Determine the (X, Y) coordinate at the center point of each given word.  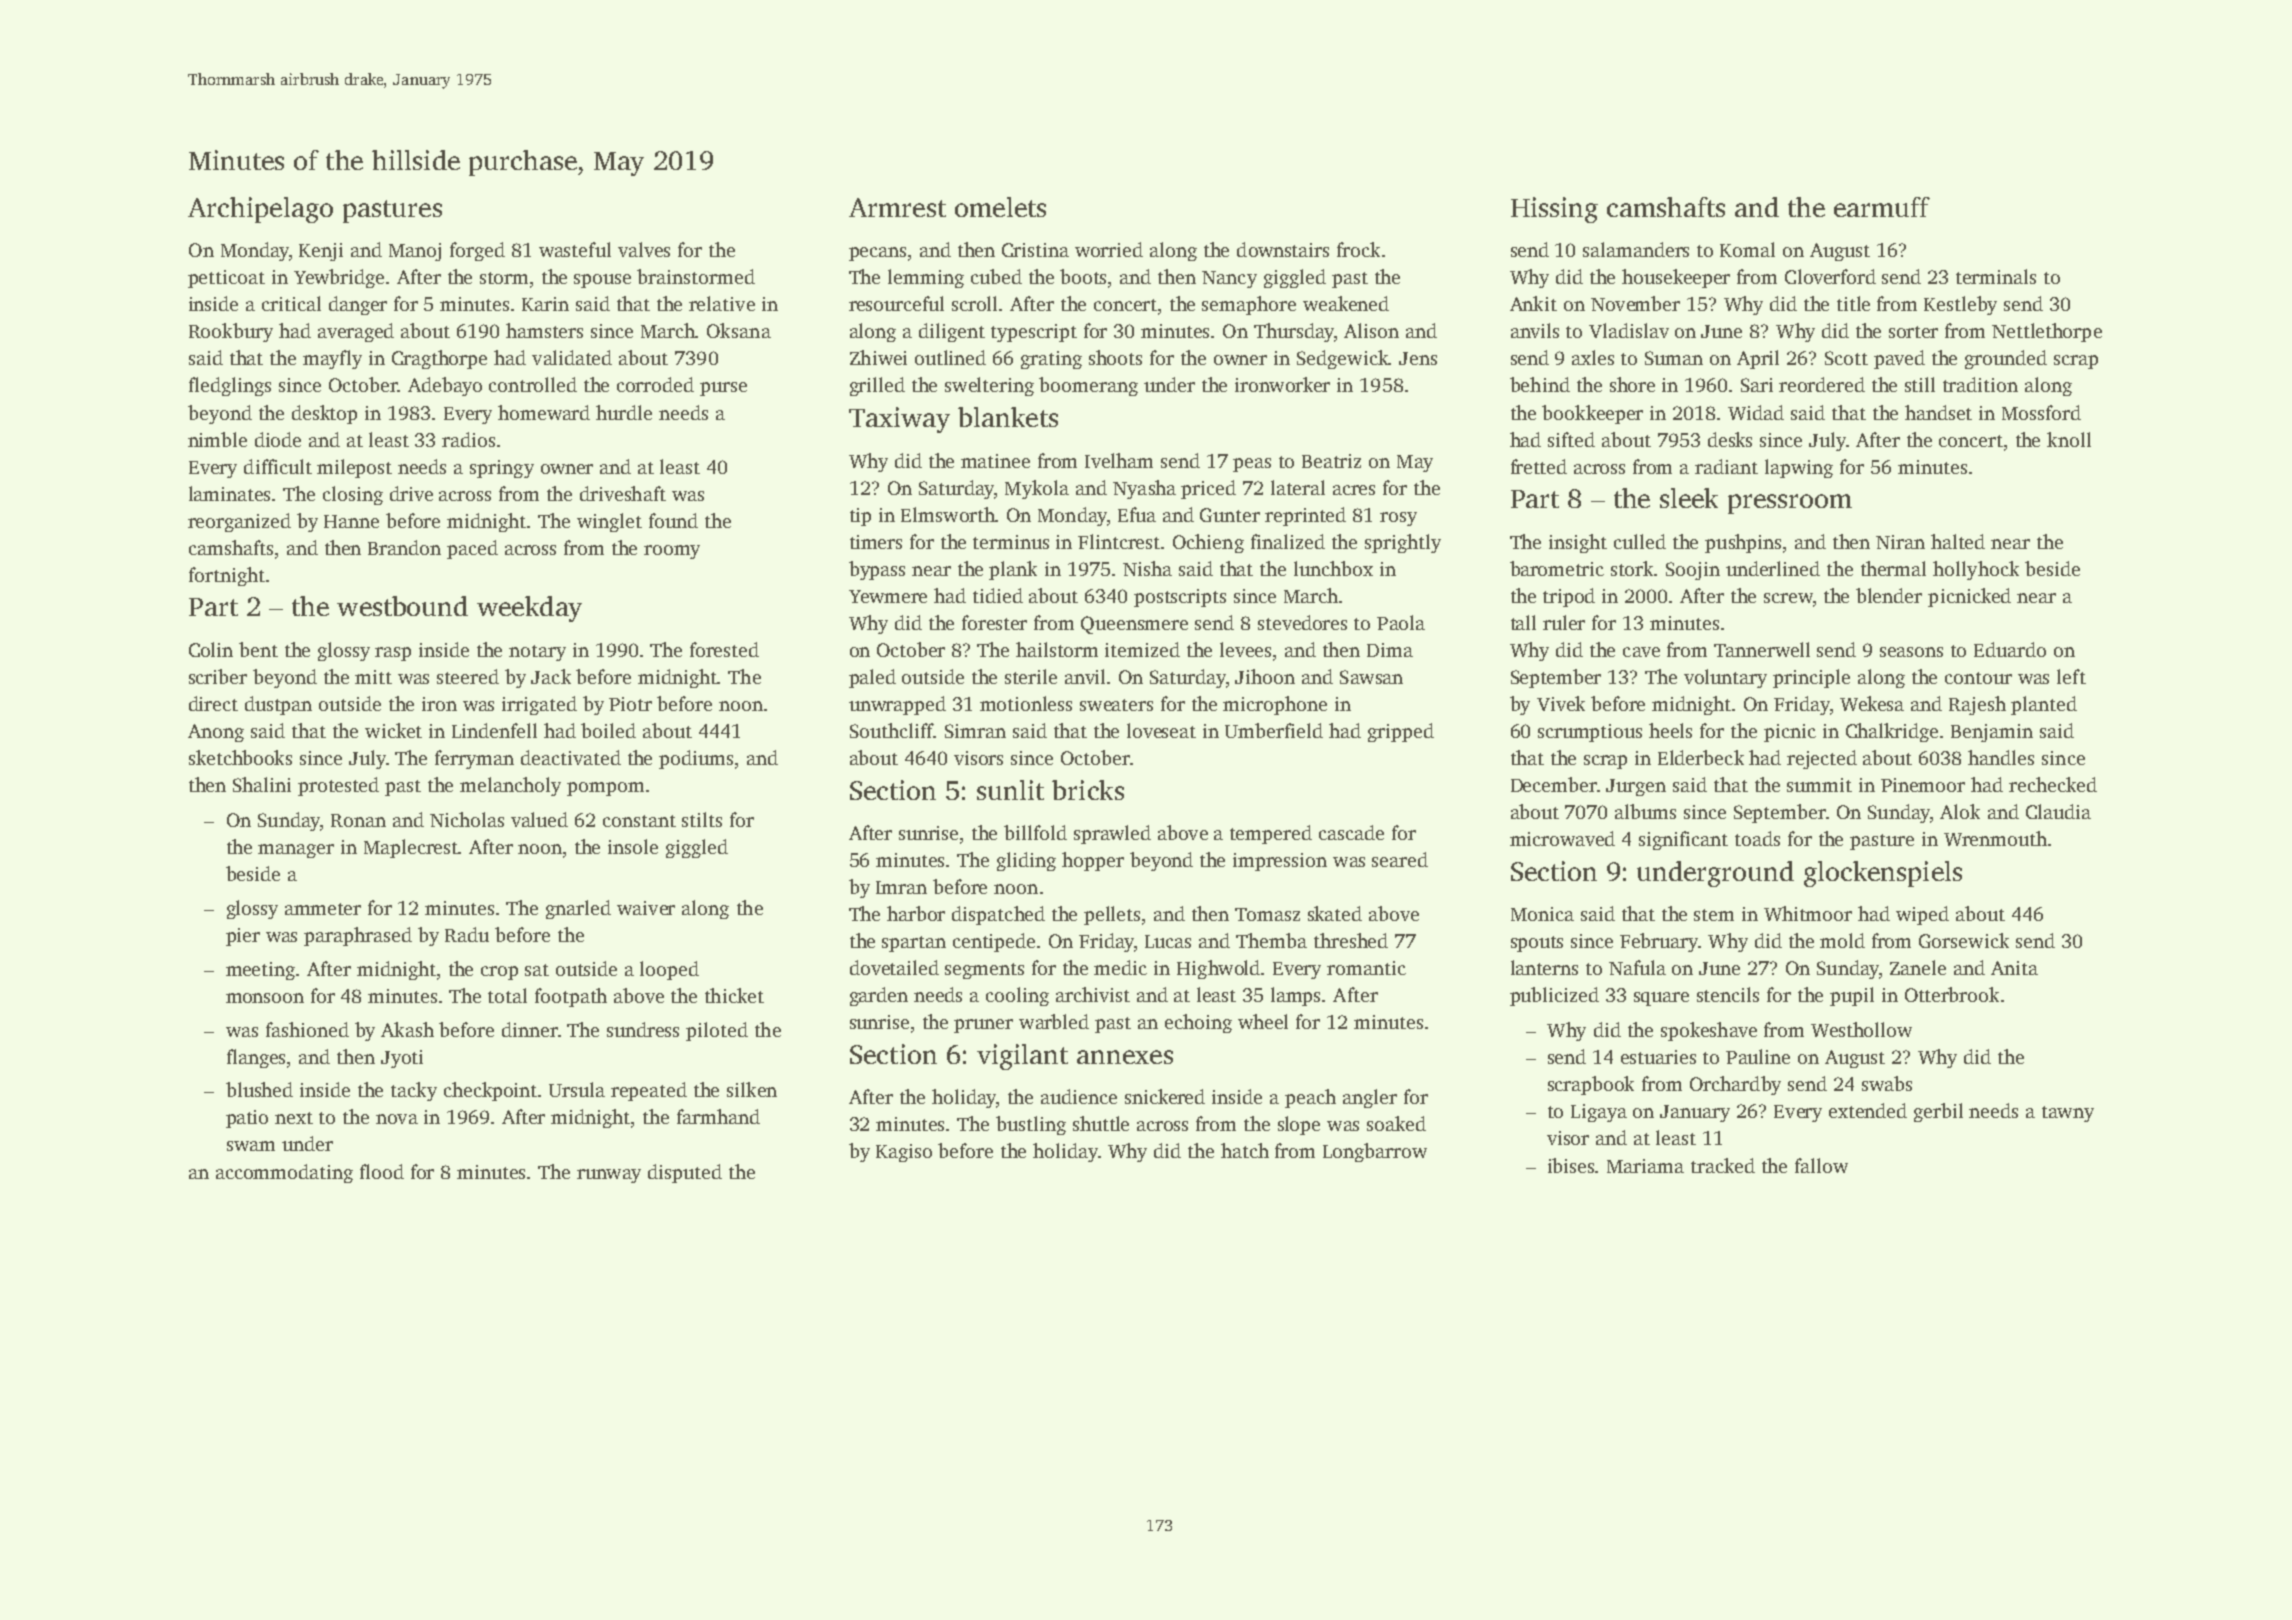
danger (358, 305)
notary (537, 653)
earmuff (1882, 207)
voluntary (1725, 678)
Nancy (1229, 279)
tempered (1271, 834)
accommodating (284, 1173)
